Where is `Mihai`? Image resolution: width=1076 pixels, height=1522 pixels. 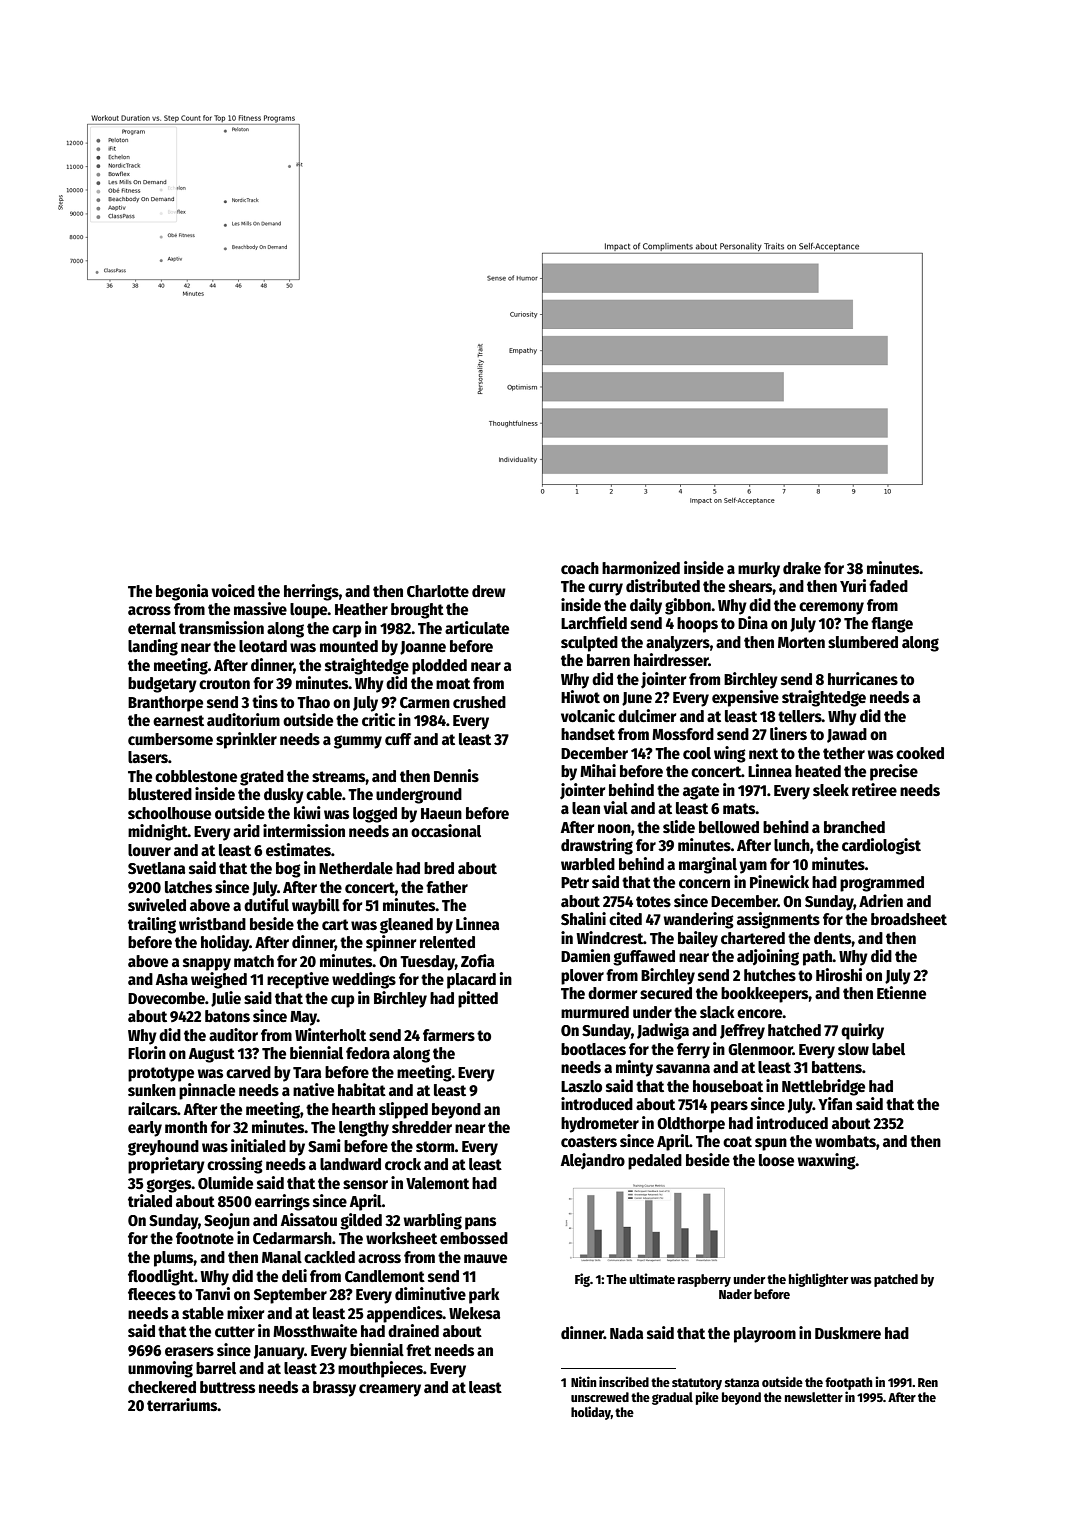 Mihai is located at coordinates (598, 770).
